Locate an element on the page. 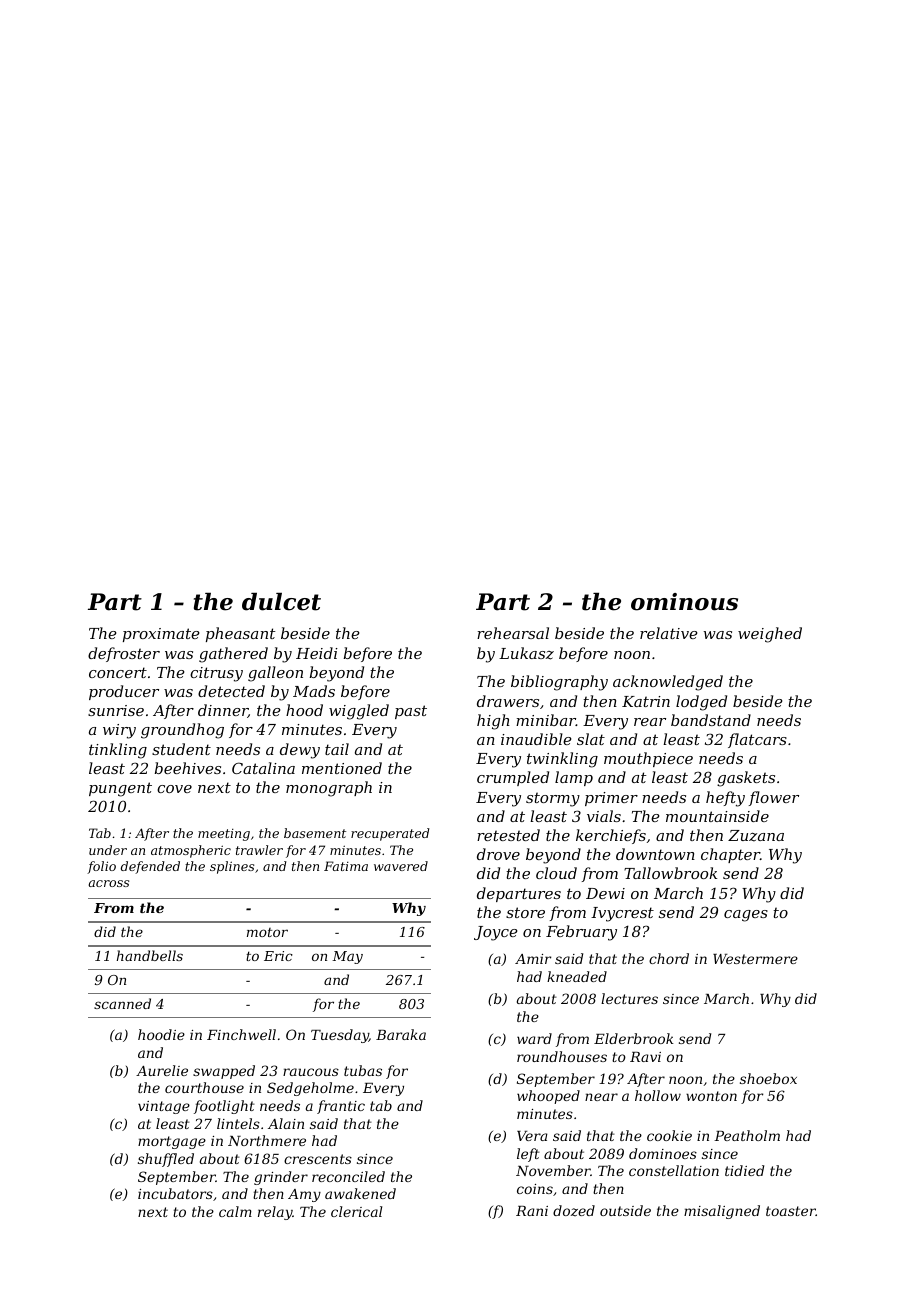 The width and height of the document is (908, 1316). dulcet is located at coordinates (281, 602).
